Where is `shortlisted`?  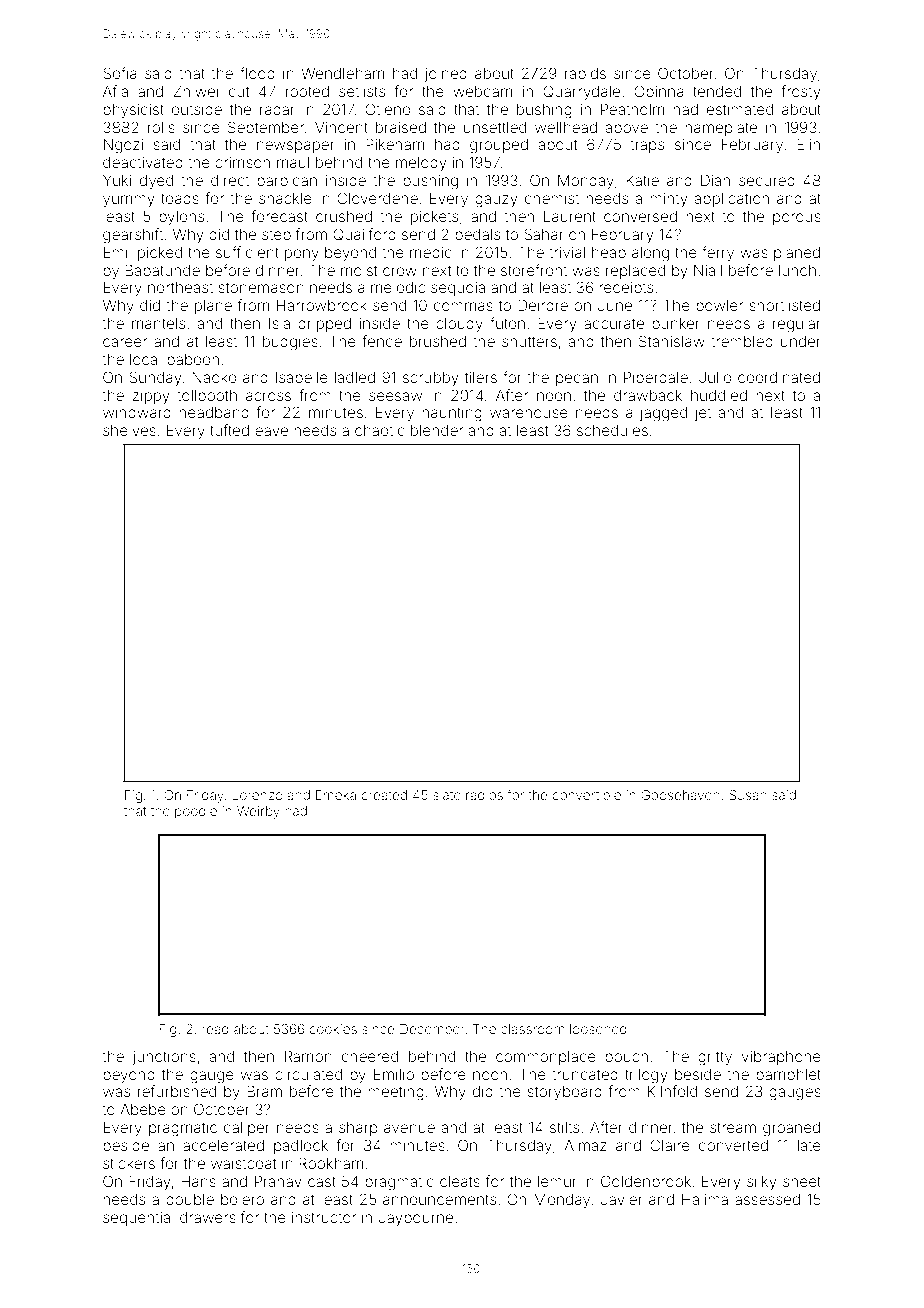 shortlisted is located at coordinates (784, 305).
